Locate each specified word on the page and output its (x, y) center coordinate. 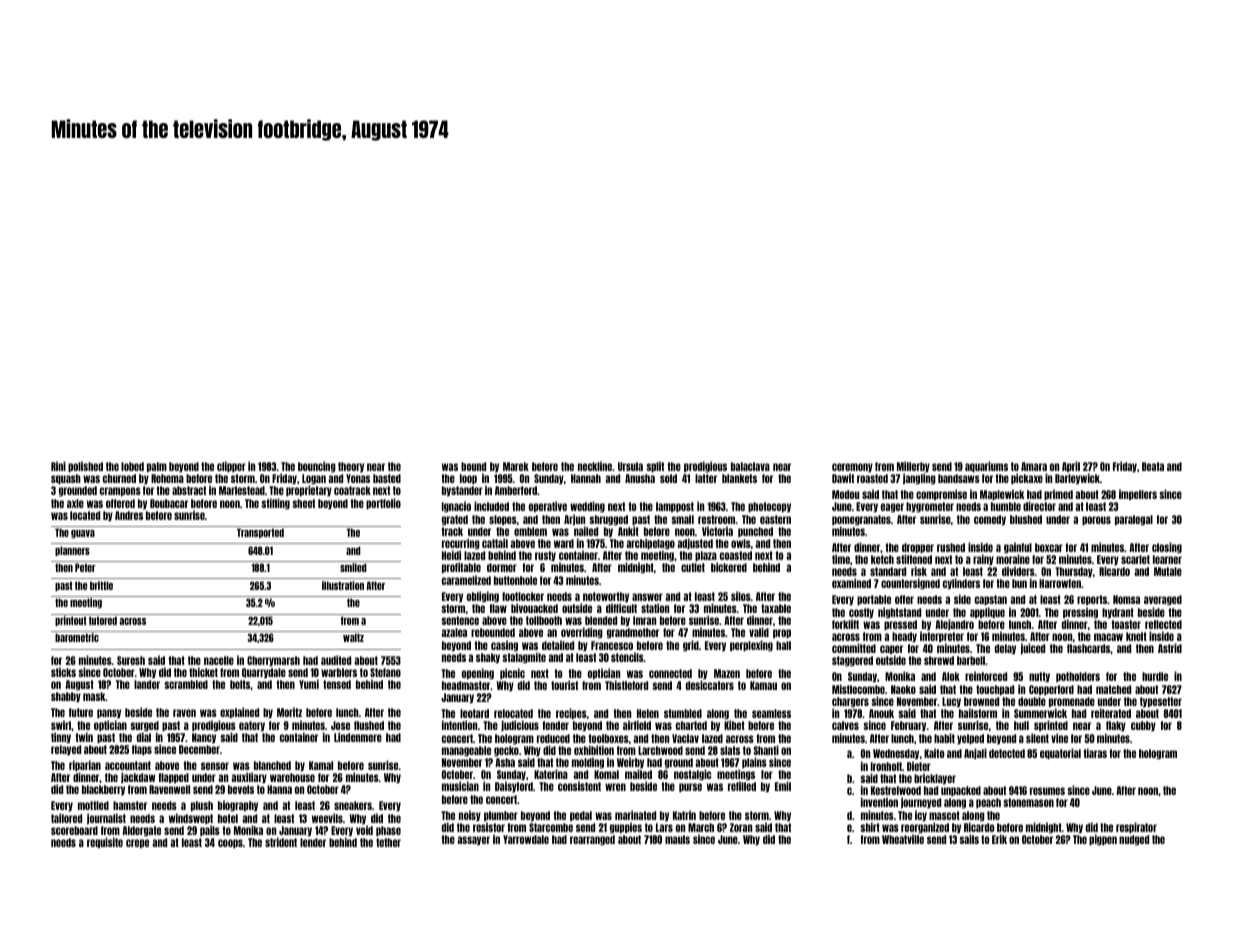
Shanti (766, 750)
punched (755, 532)
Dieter (919, 766)
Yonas (358, 478)
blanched (272, 765)
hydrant (1118, 613)
